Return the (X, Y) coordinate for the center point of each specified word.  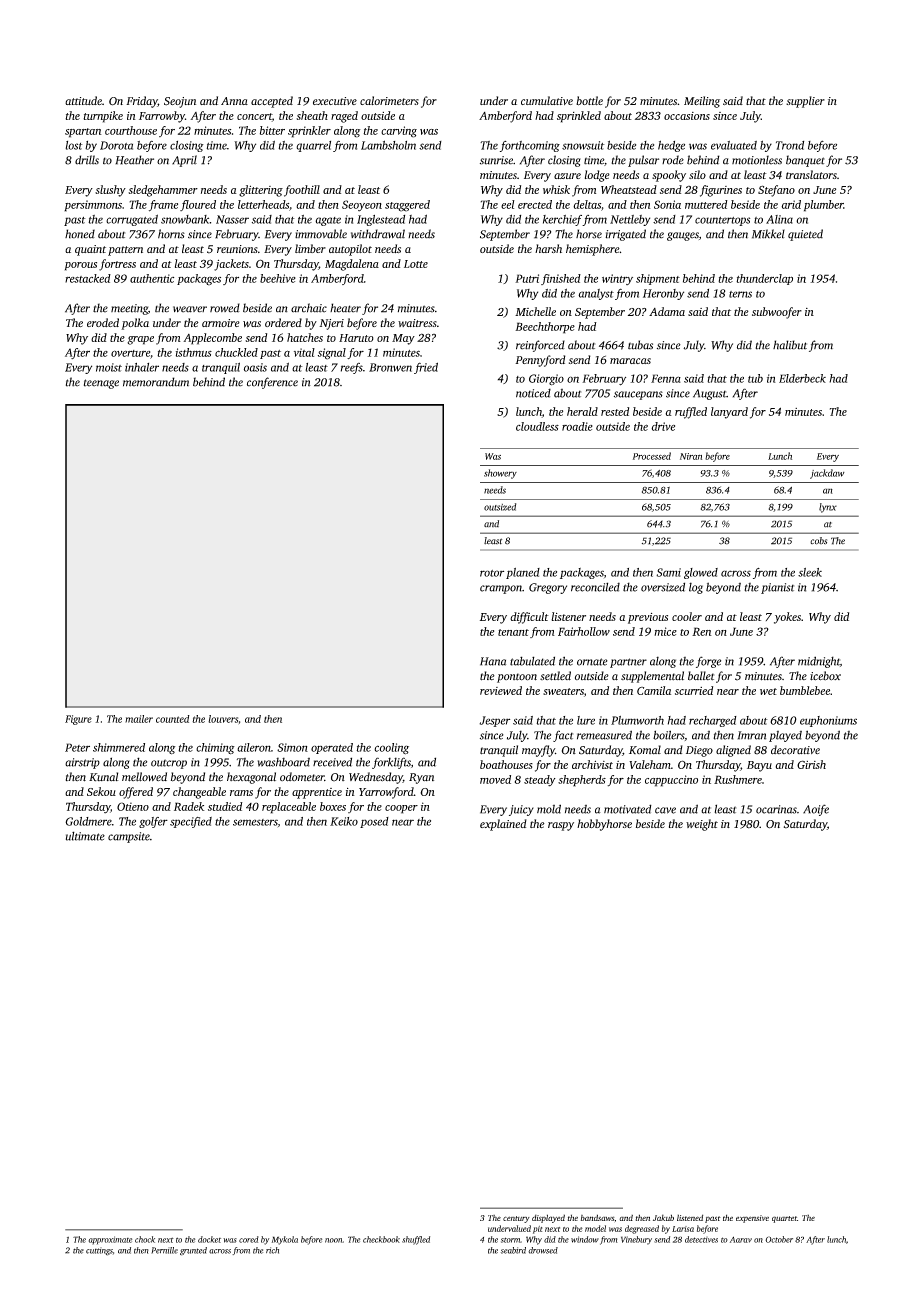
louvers (223, 719)
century (516, 1219)
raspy (561, 826)
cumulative (547, 100)
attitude (83, 100)
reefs (352, 368)
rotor (492, 573)
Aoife (816, 810)
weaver (190, 309)
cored (249, 1239)
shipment (658, 279)
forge (708, 662)
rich (272, 1250)
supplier (805, 102)
